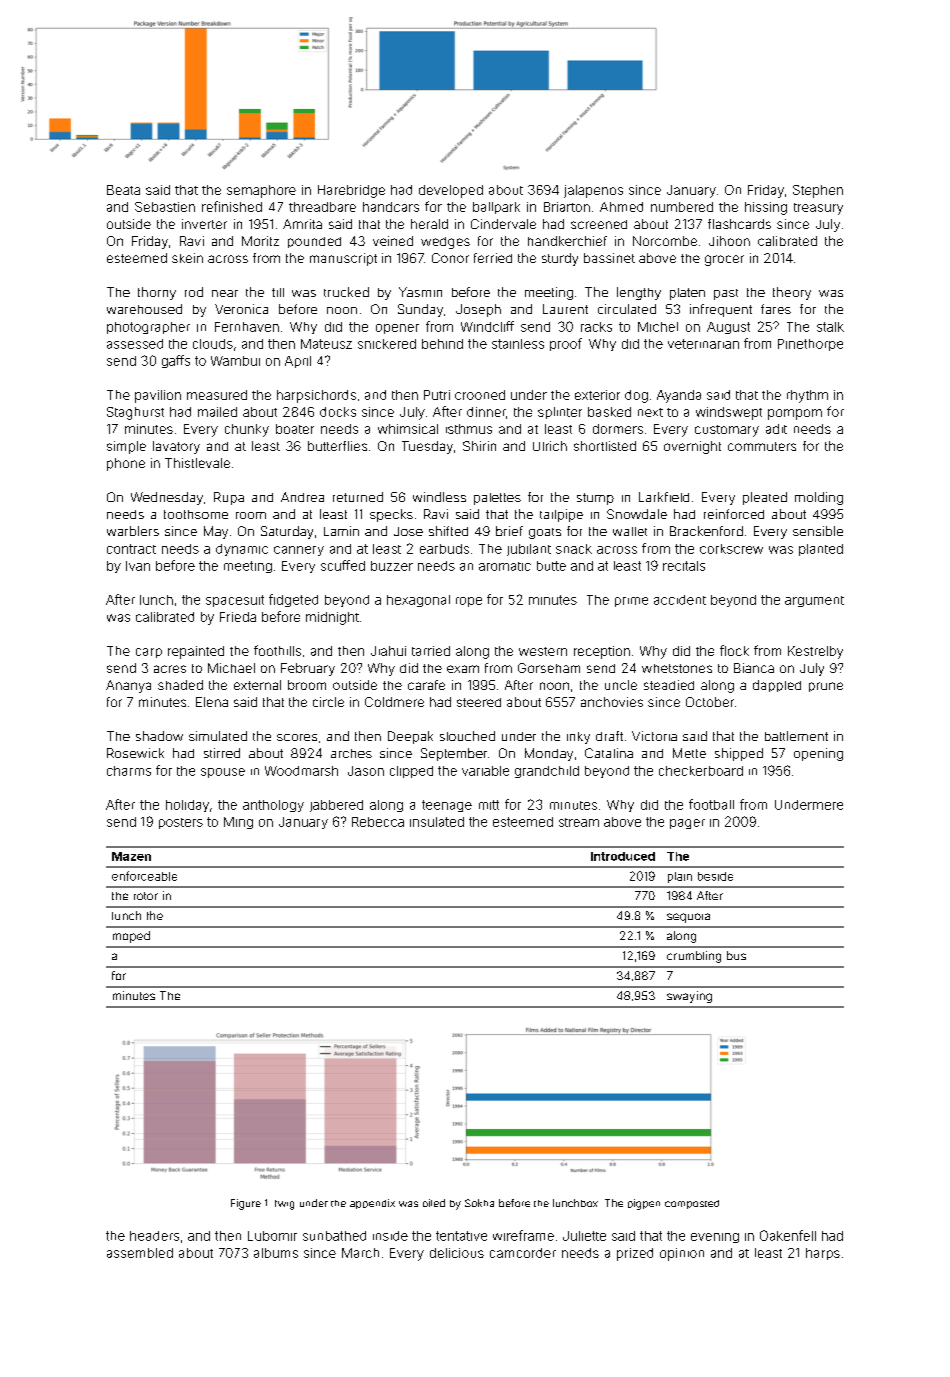 The height and width of the image is (1377, 950). I want to click on albums, so click(276, 1253).
